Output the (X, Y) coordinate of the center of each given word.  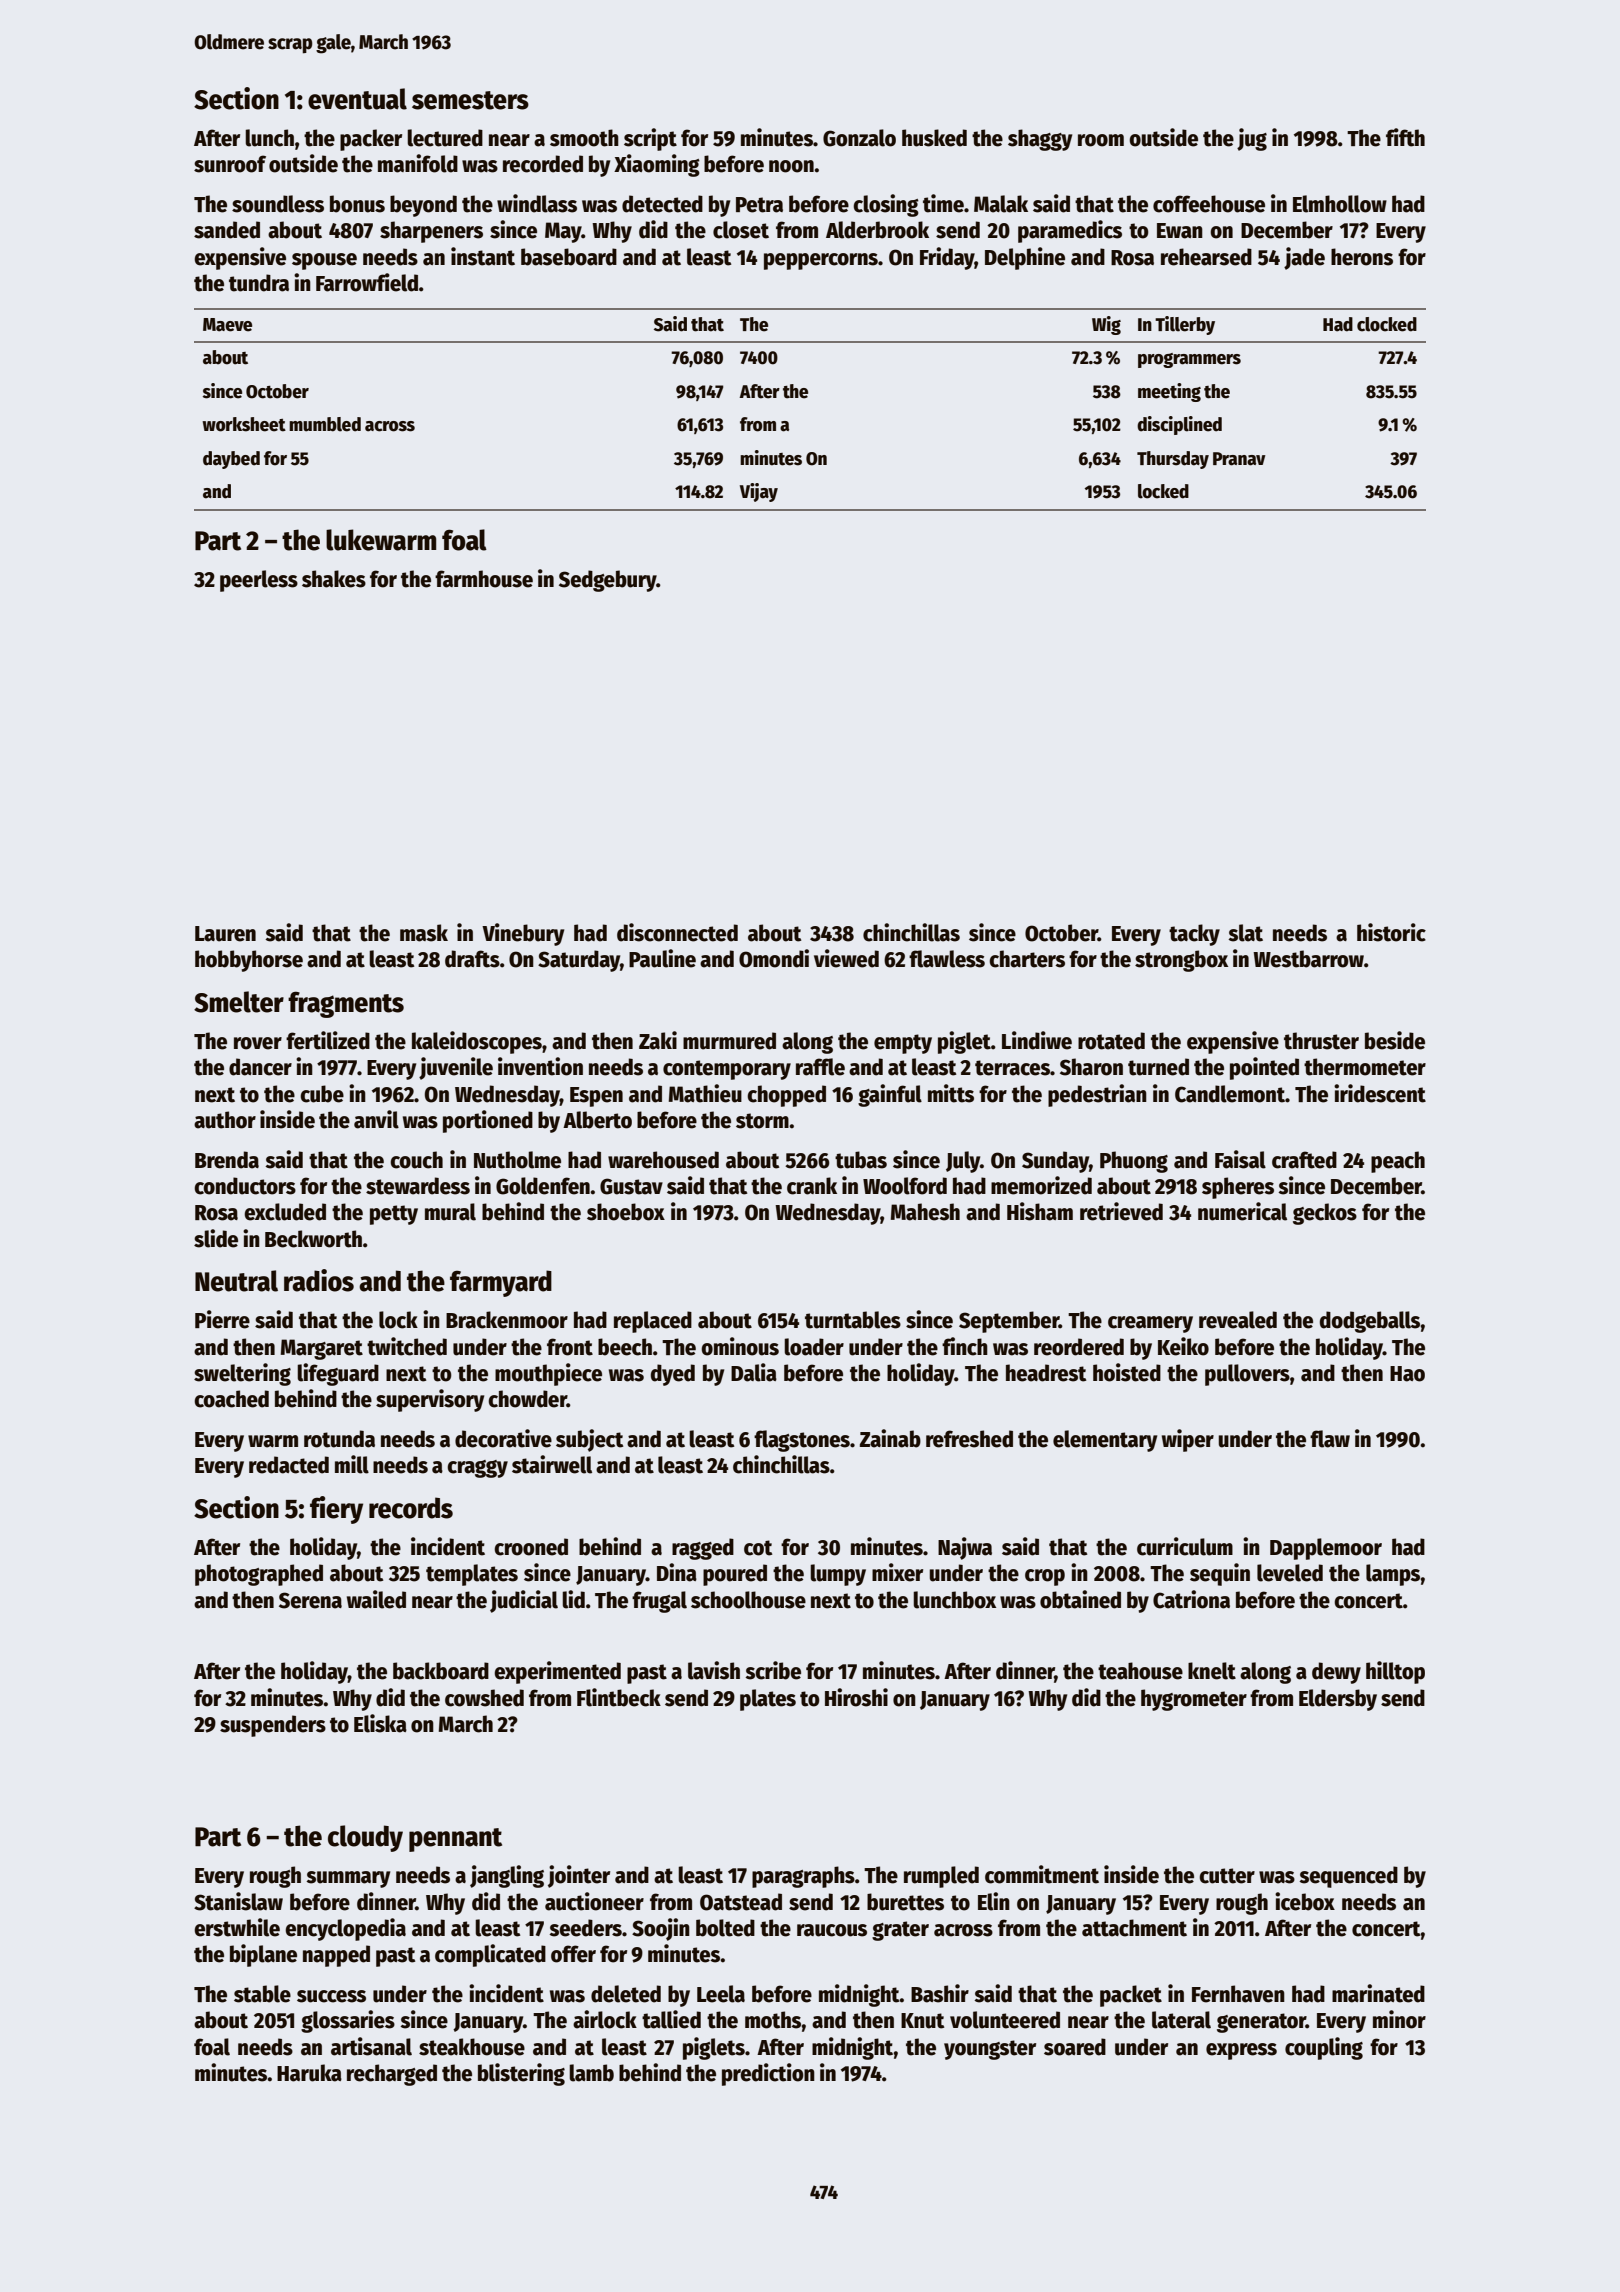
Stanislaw (238, 1901)
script (650, 139)
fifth (1405, 137)
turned (1158, 1067)
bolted (725, 1928)
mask (424, 933)
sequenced (1348, 1877)
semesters (470, 100)
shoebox (626, 1212)
